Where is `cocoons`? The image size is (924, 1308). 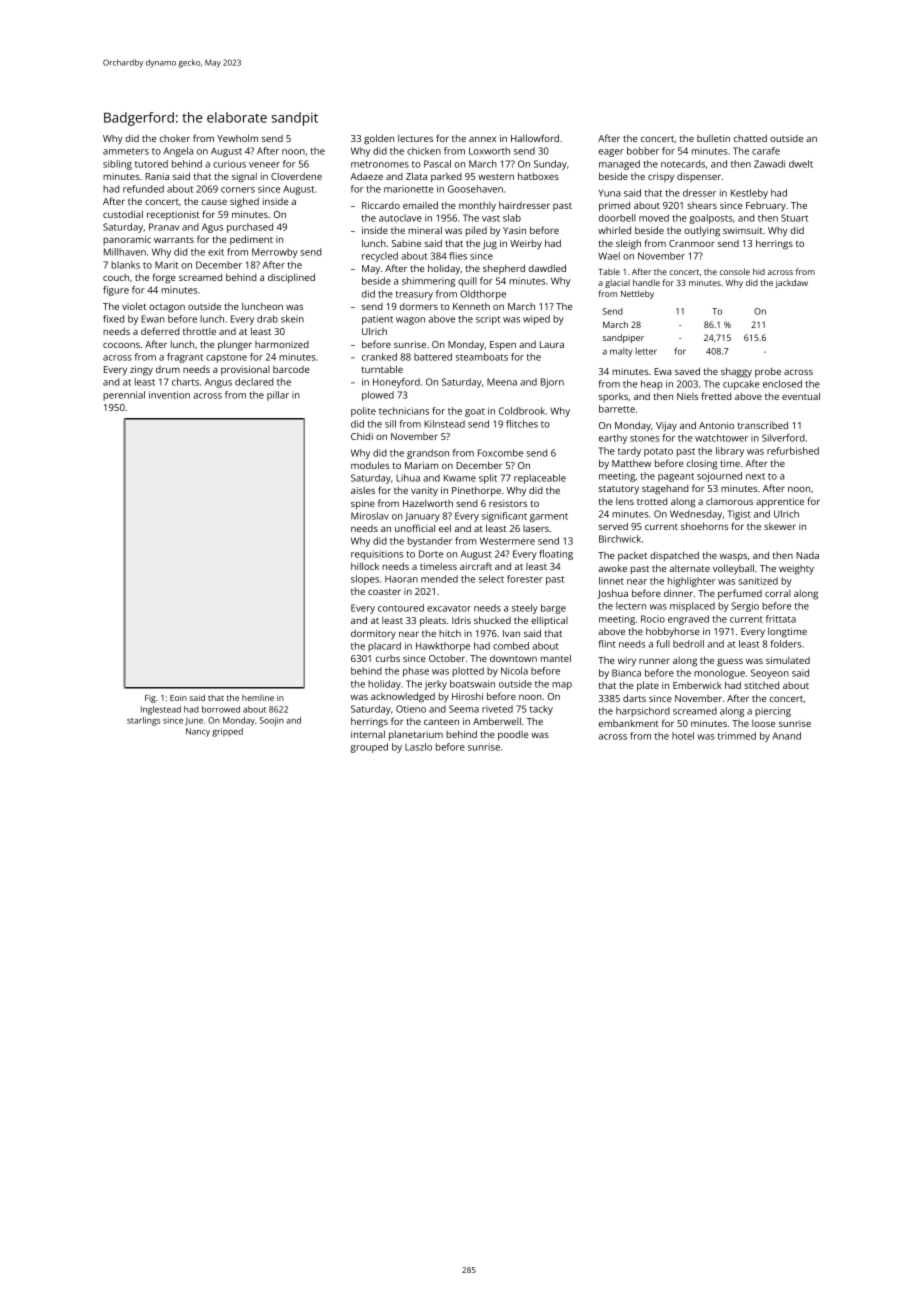 cocoons is located at coordinates (121, 345).
